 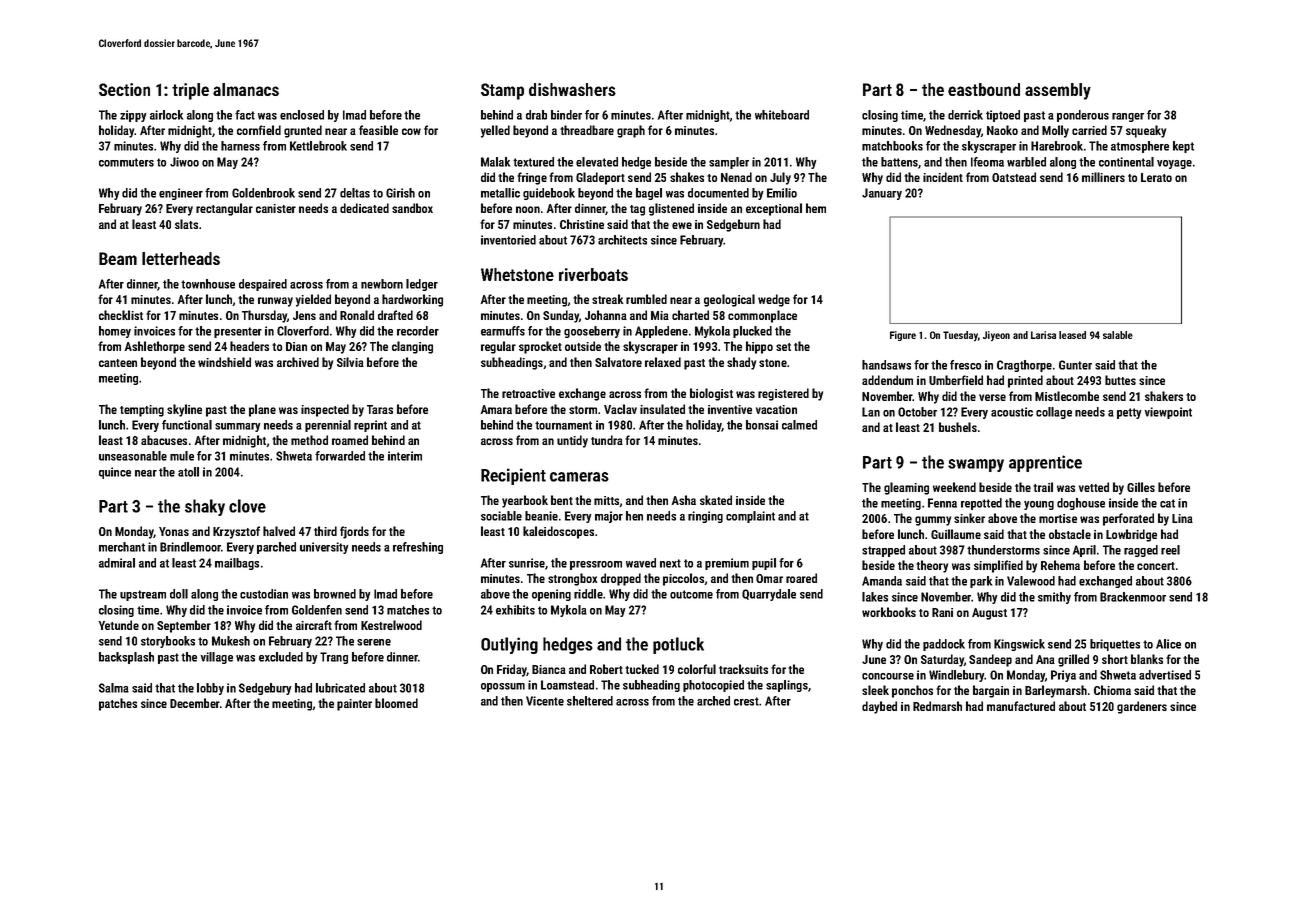 I want to click on September, so click(x=184, y=626).
